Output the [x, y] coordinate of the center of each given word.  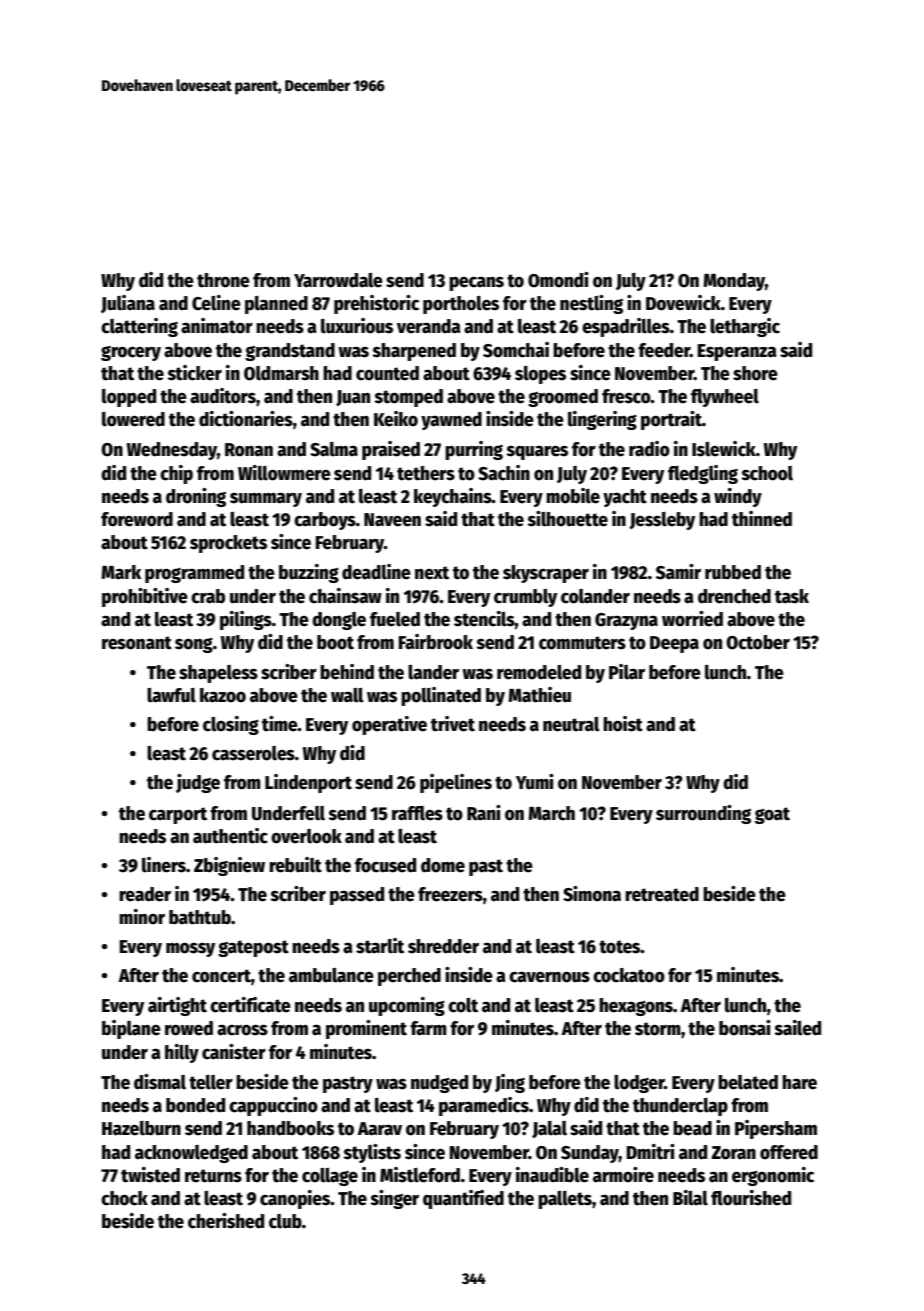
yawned [451, 421]
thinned [762, 519]
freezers [450, 894]
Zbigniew [229, 866]
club [285, 1221]
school [767, 473]
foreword [137, 519]
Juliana [128, 304]
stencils [484, 619]
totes [620, 947]
